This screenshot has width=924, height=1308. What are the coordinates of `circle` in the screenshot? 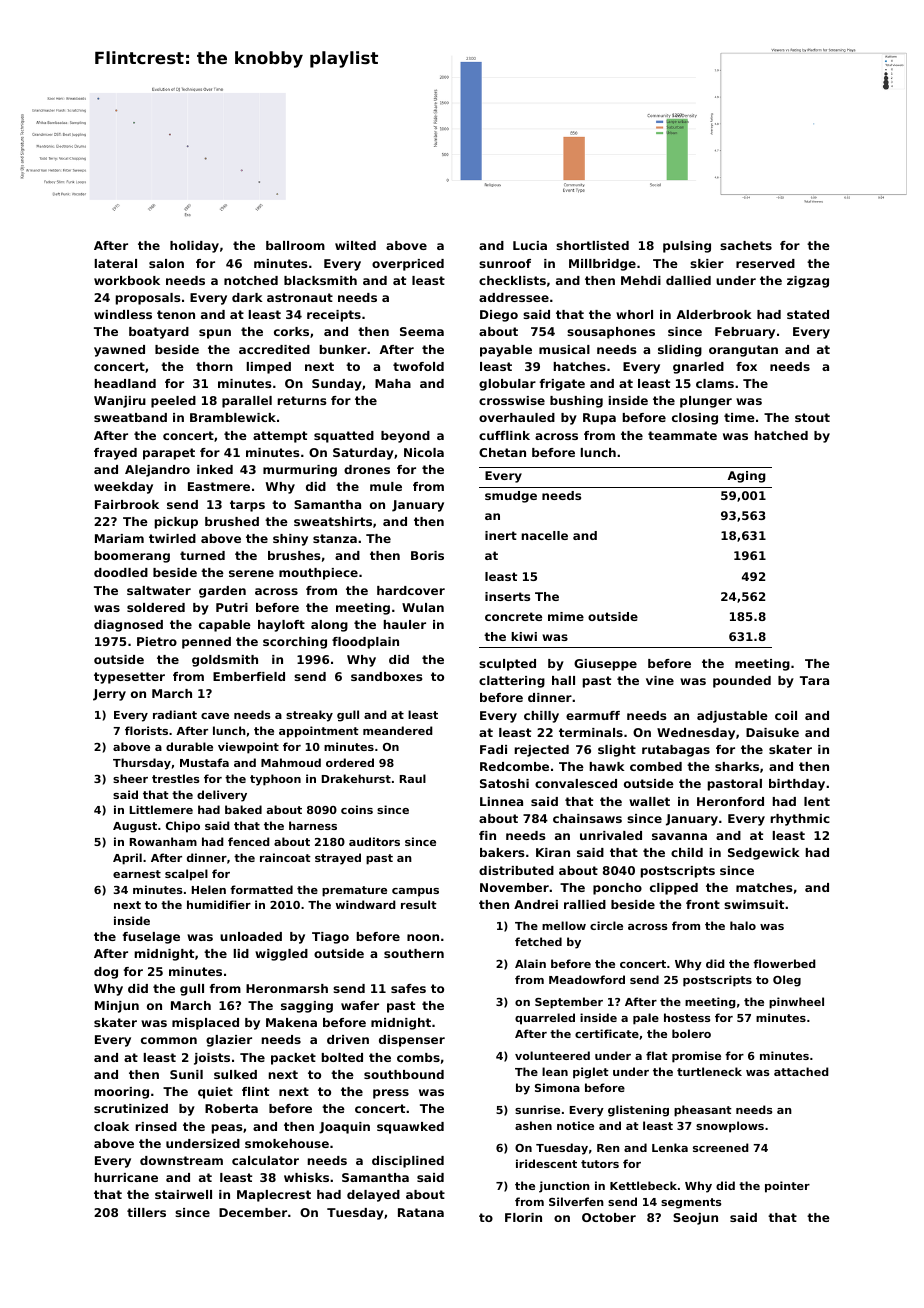 It's located at (606, 925).
